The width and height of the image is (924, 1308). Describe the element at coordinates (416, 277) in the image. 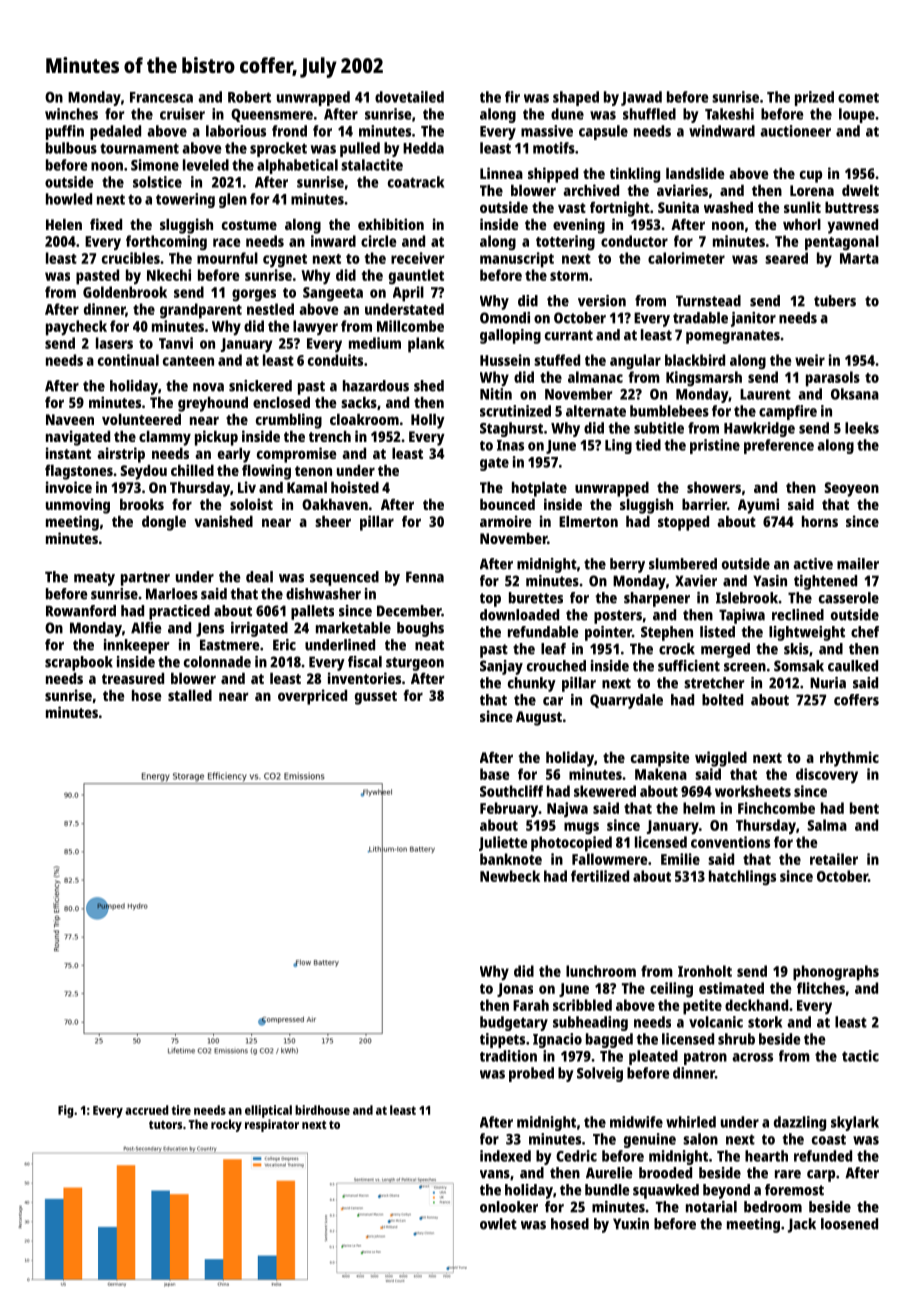

I see `gauntlet` at that location.
